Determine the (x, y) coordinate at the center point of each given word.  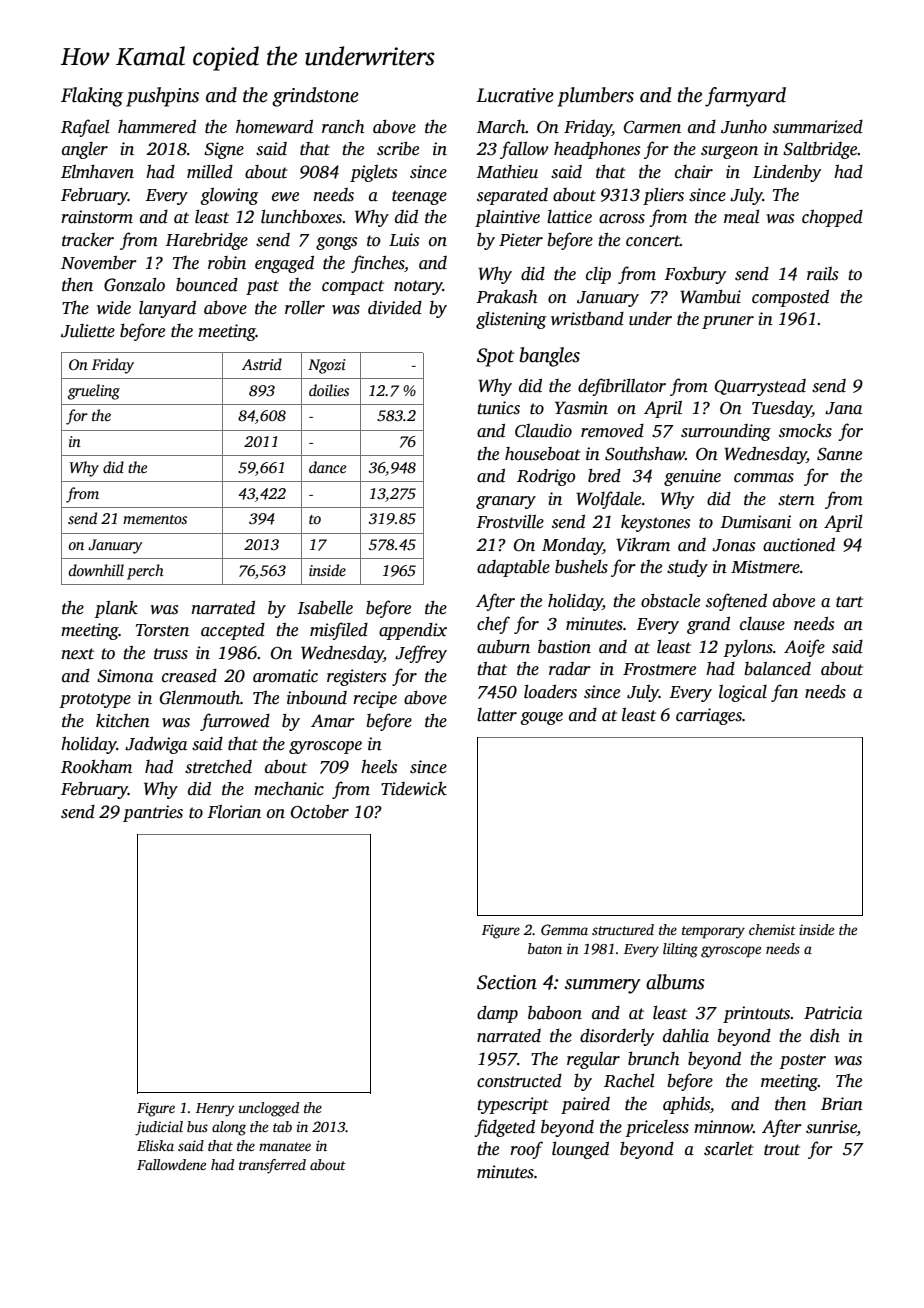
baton (545, 948)
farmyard (745, 97)
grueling (94, 392)
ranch (343, 127)
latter (497, 715)
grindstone (315, 97)
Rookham (96, 767)
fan (784, 693)
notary (418, 287)
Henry (215, 1110)
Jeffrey (421, 654)
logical (743, 693)
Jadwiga (156, 745)
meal (742, 217)
